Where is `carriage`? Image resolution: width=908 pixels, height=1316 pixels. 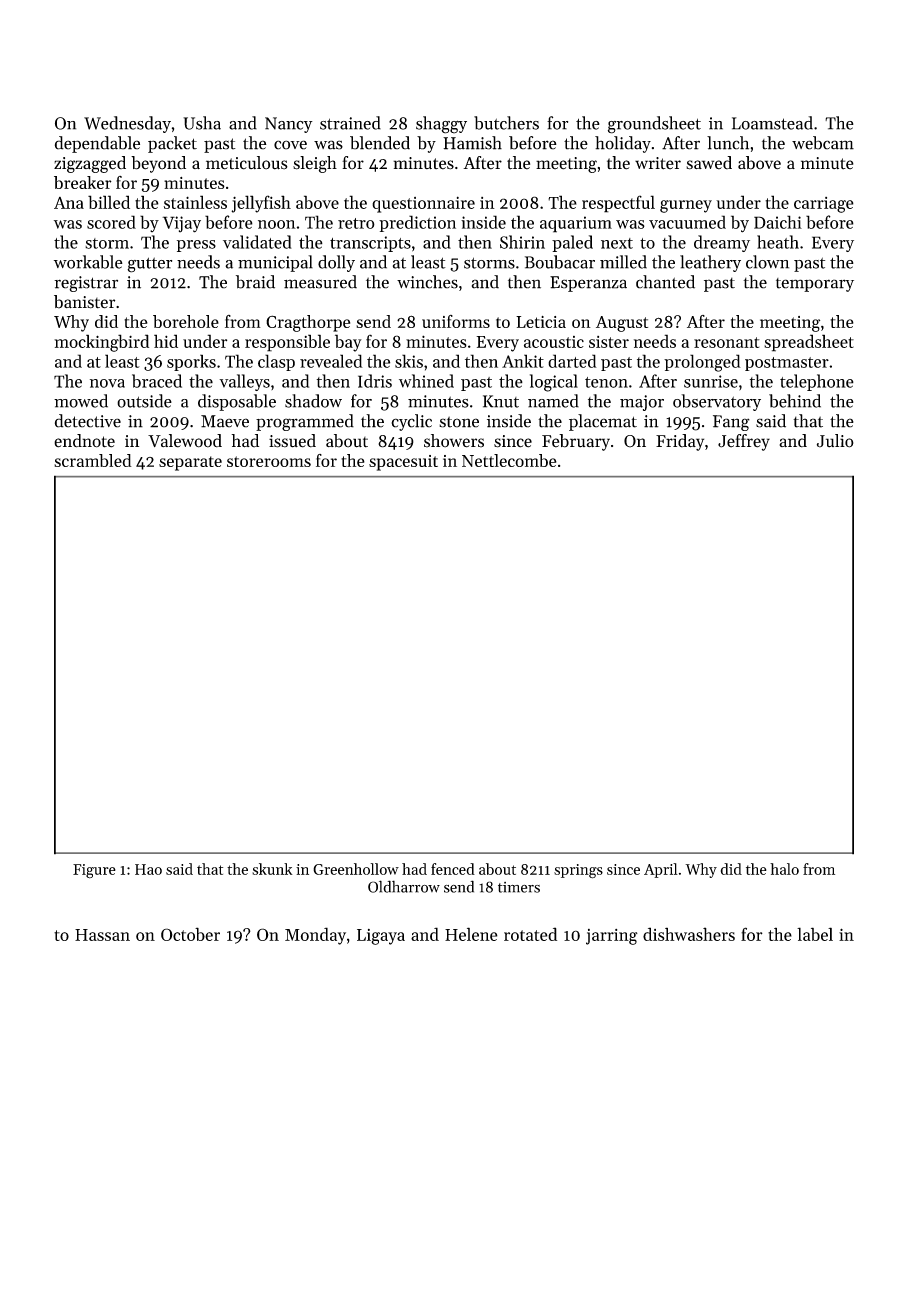 carriage is located at coordinates (824, 205).
